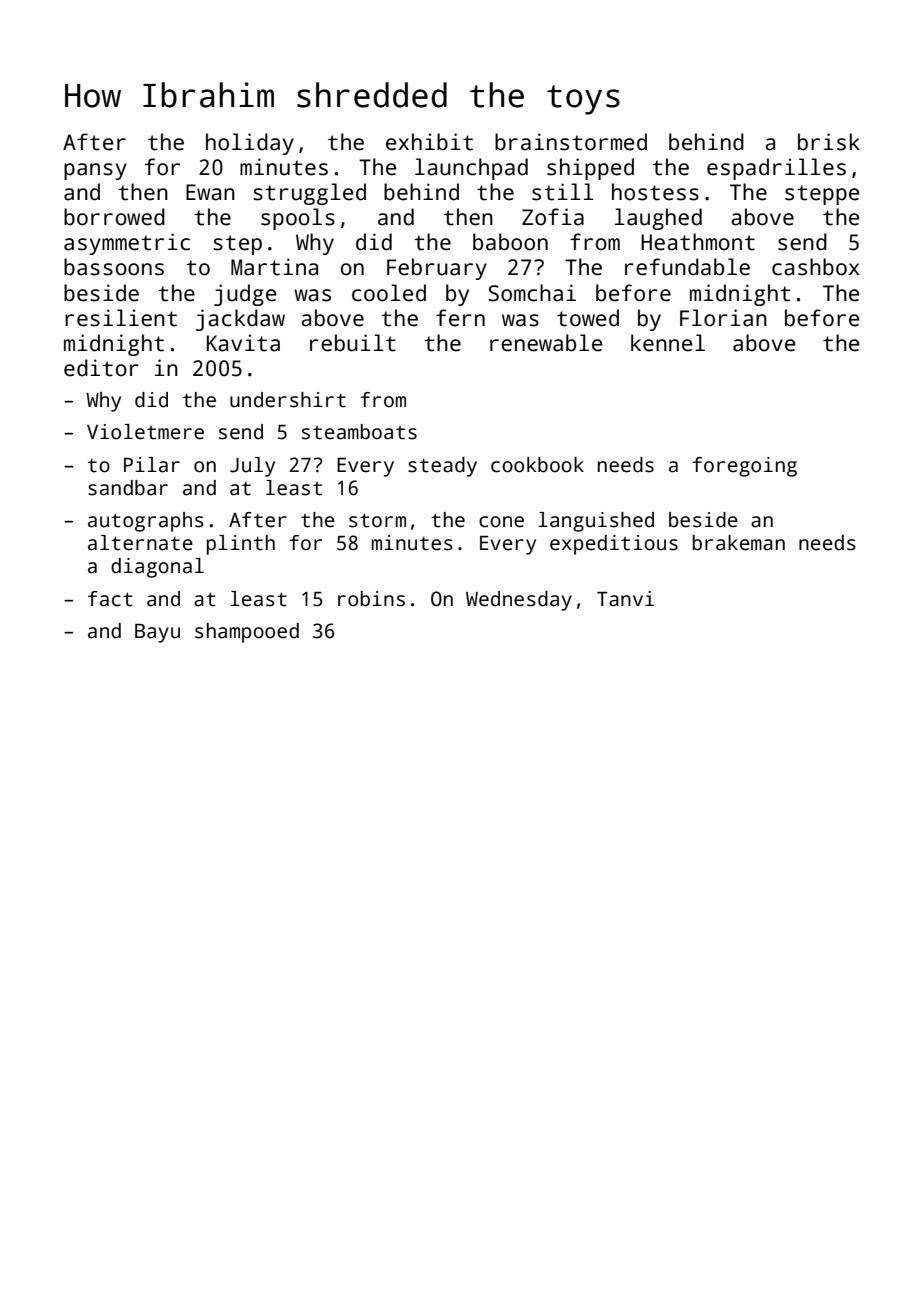  Describe the element at coordinates (590, 169) in the image. I see `shipped` at that location.
